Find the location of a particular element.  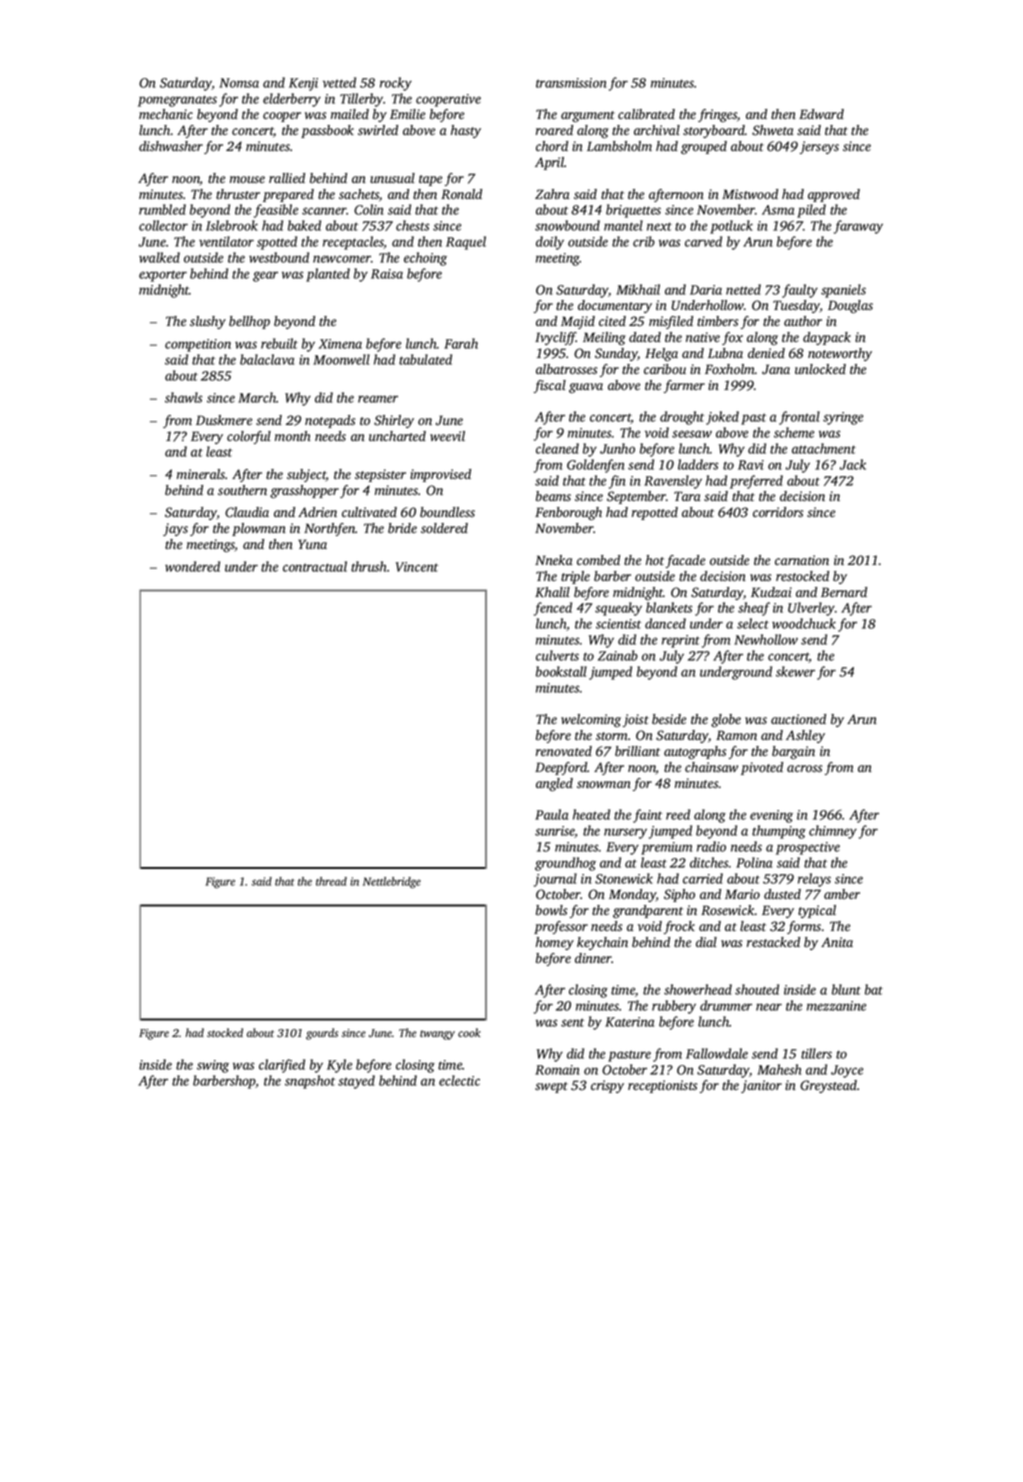

approved is located at coordinates (834, 195).
